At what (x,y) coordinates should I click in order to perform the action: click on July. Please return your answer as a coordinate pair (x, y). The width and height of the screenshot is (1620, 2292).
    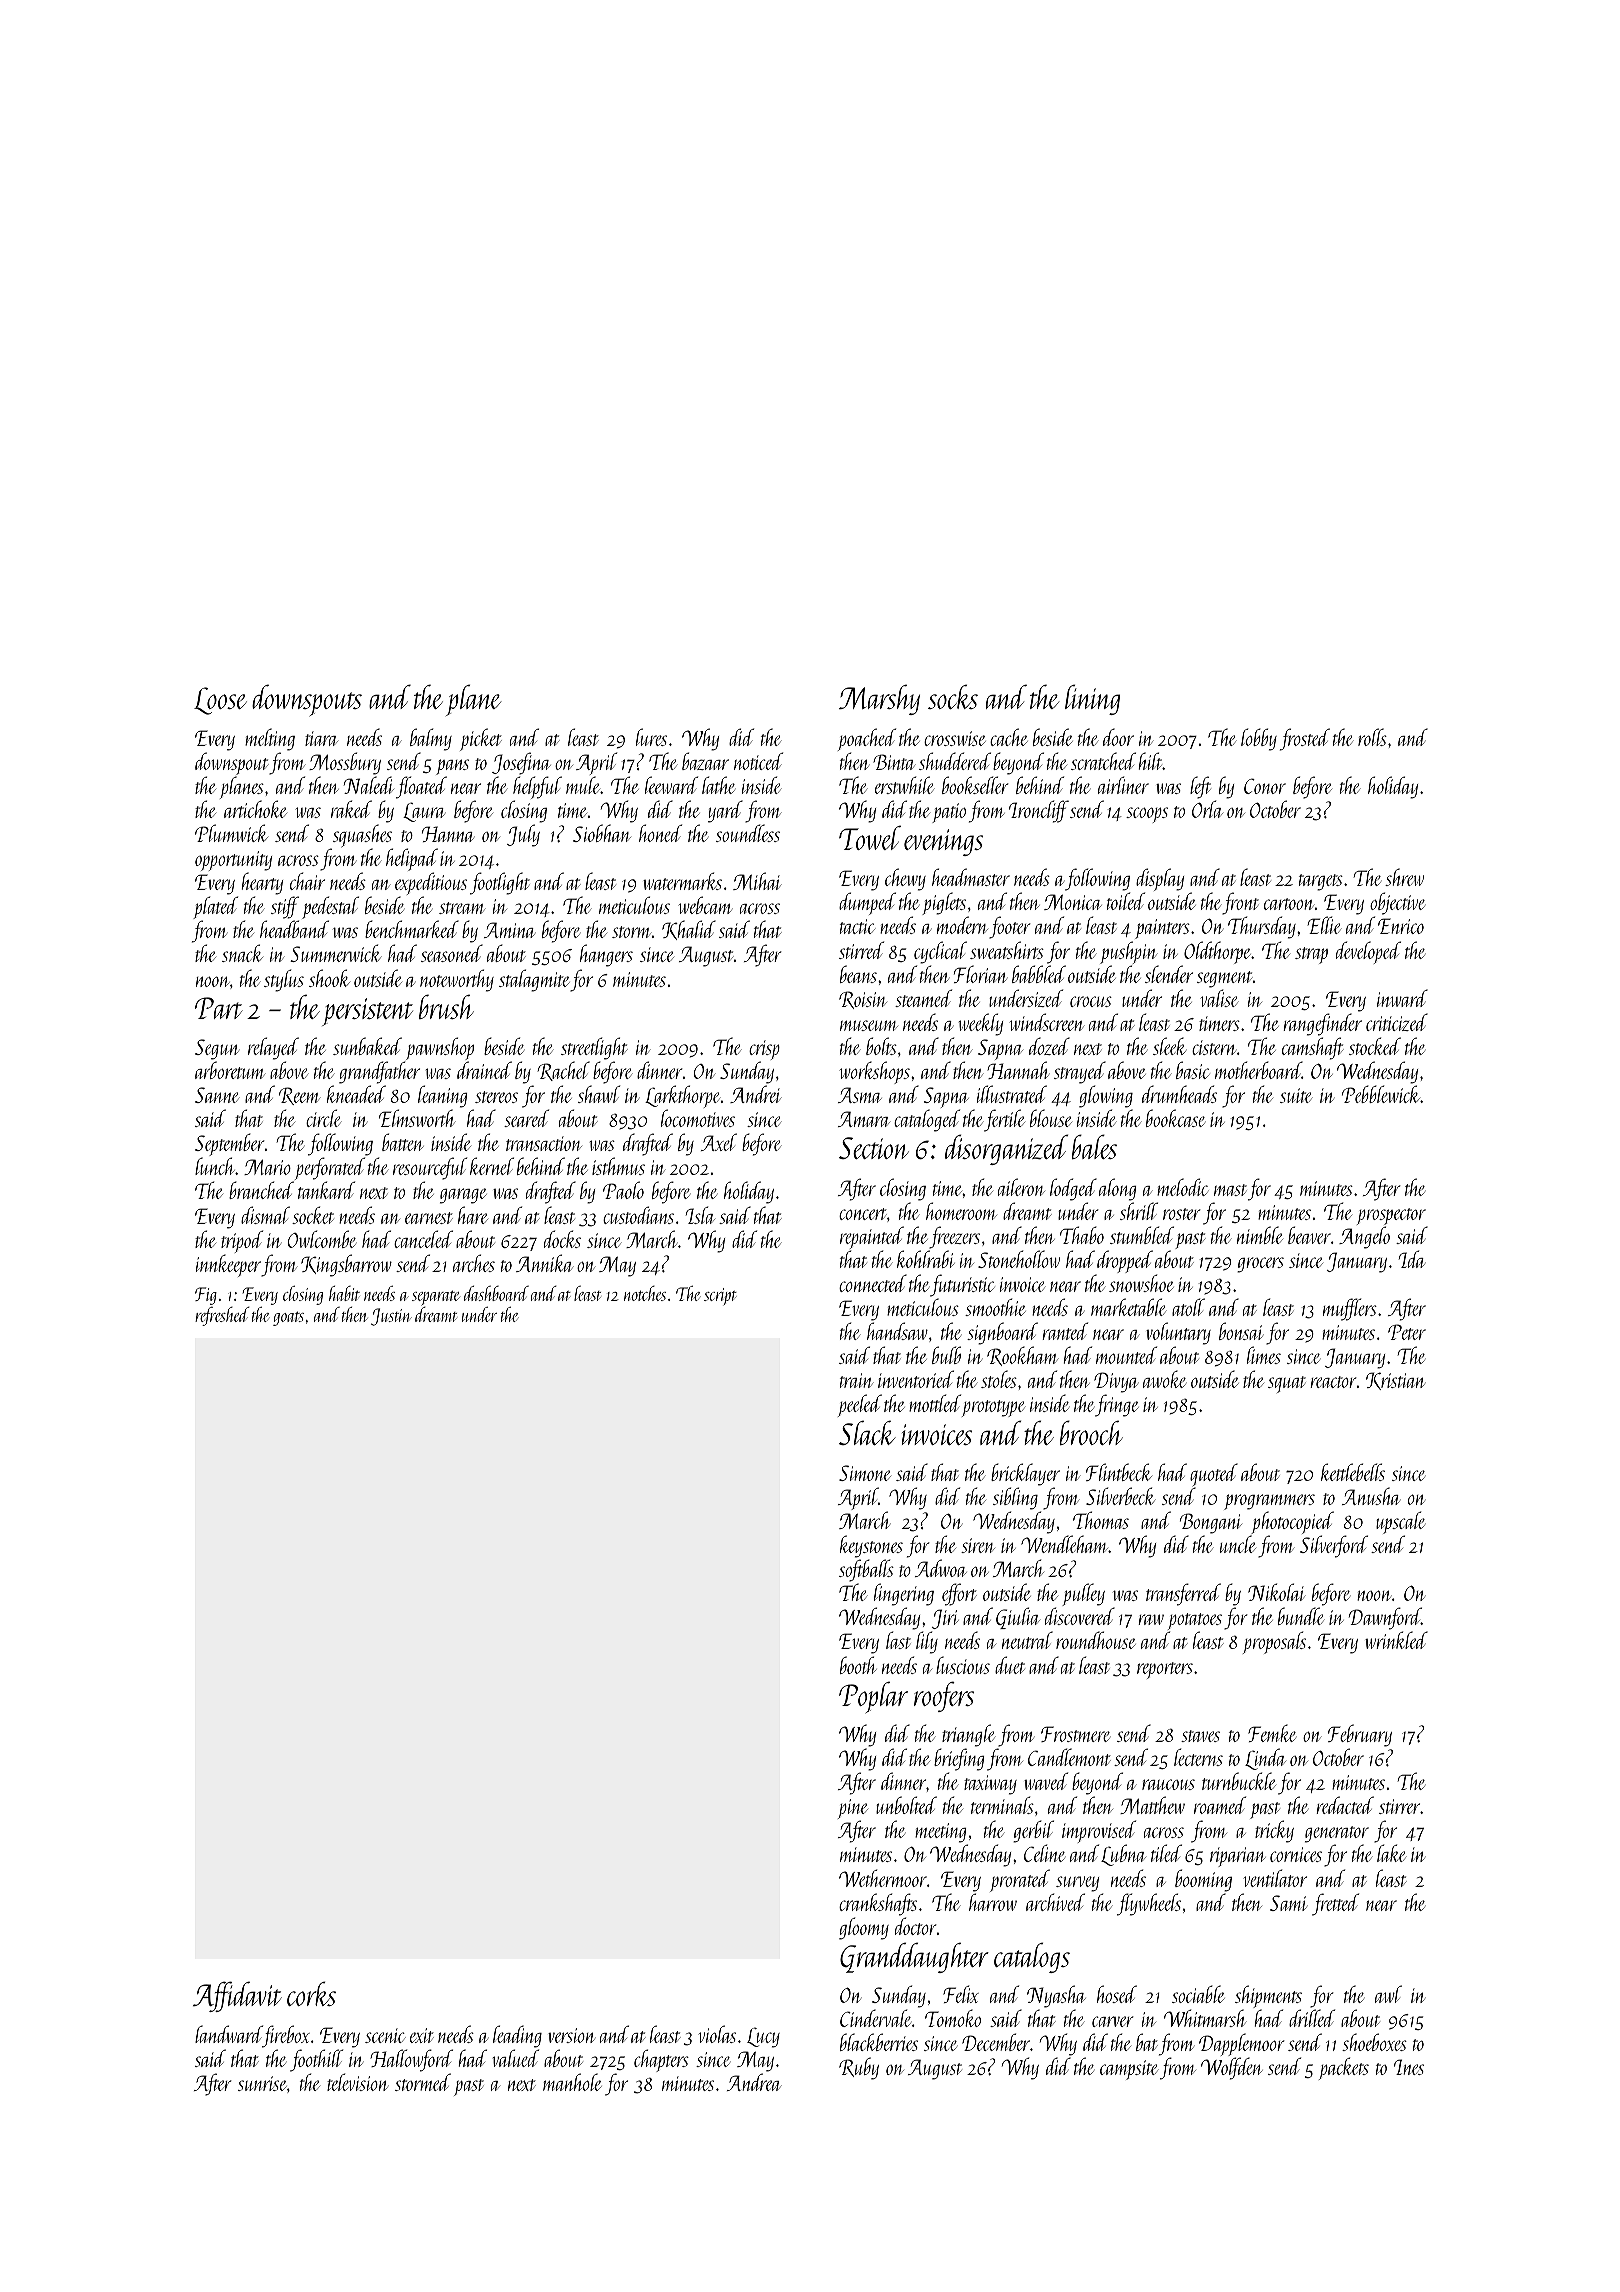
    Looking at the image, I should click on (523, 835).
